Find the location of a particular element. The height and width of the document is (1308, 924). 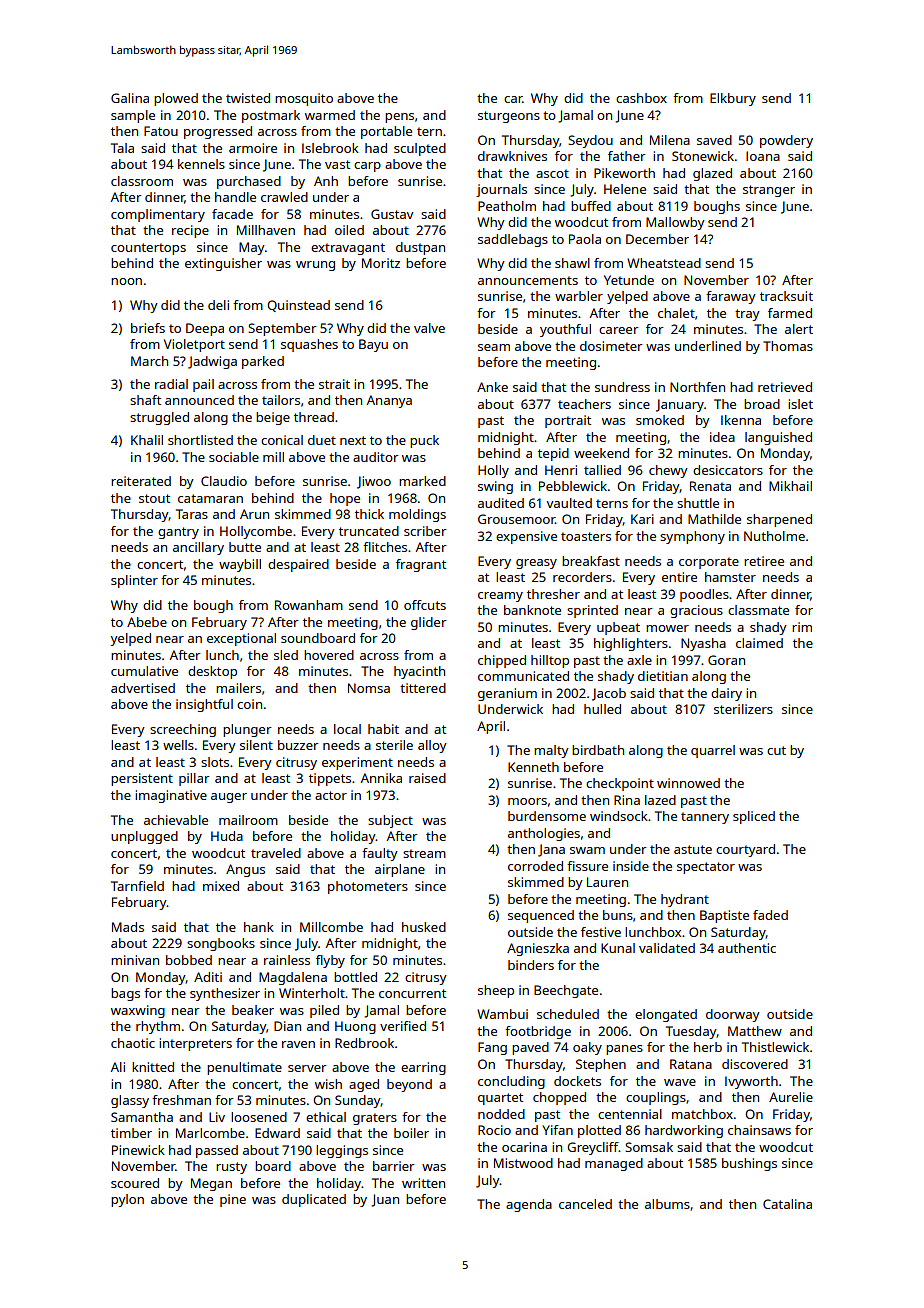

Edward is located at coordinates (277, 1133).
